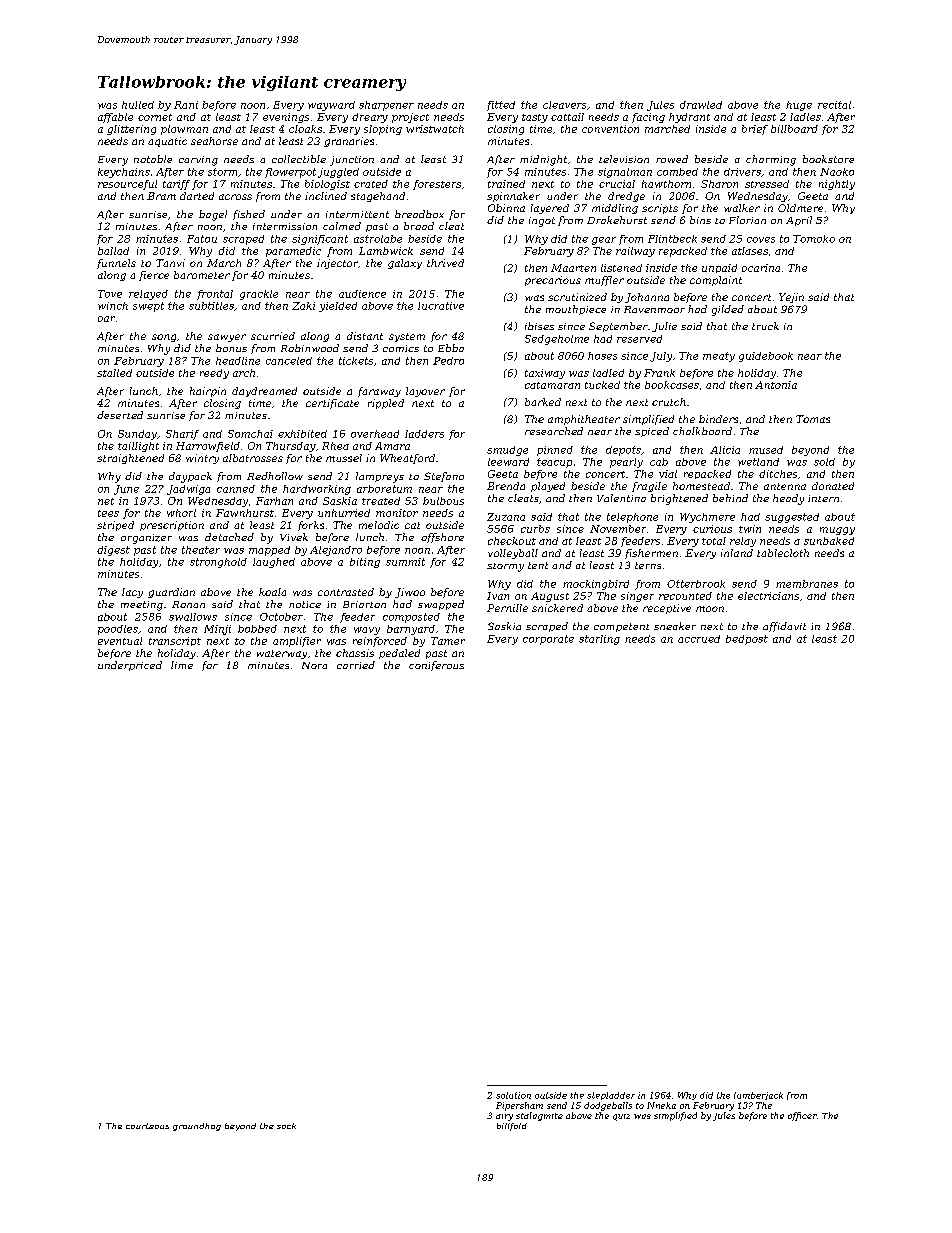  I want to click on affidavit, so click(784, 627).
